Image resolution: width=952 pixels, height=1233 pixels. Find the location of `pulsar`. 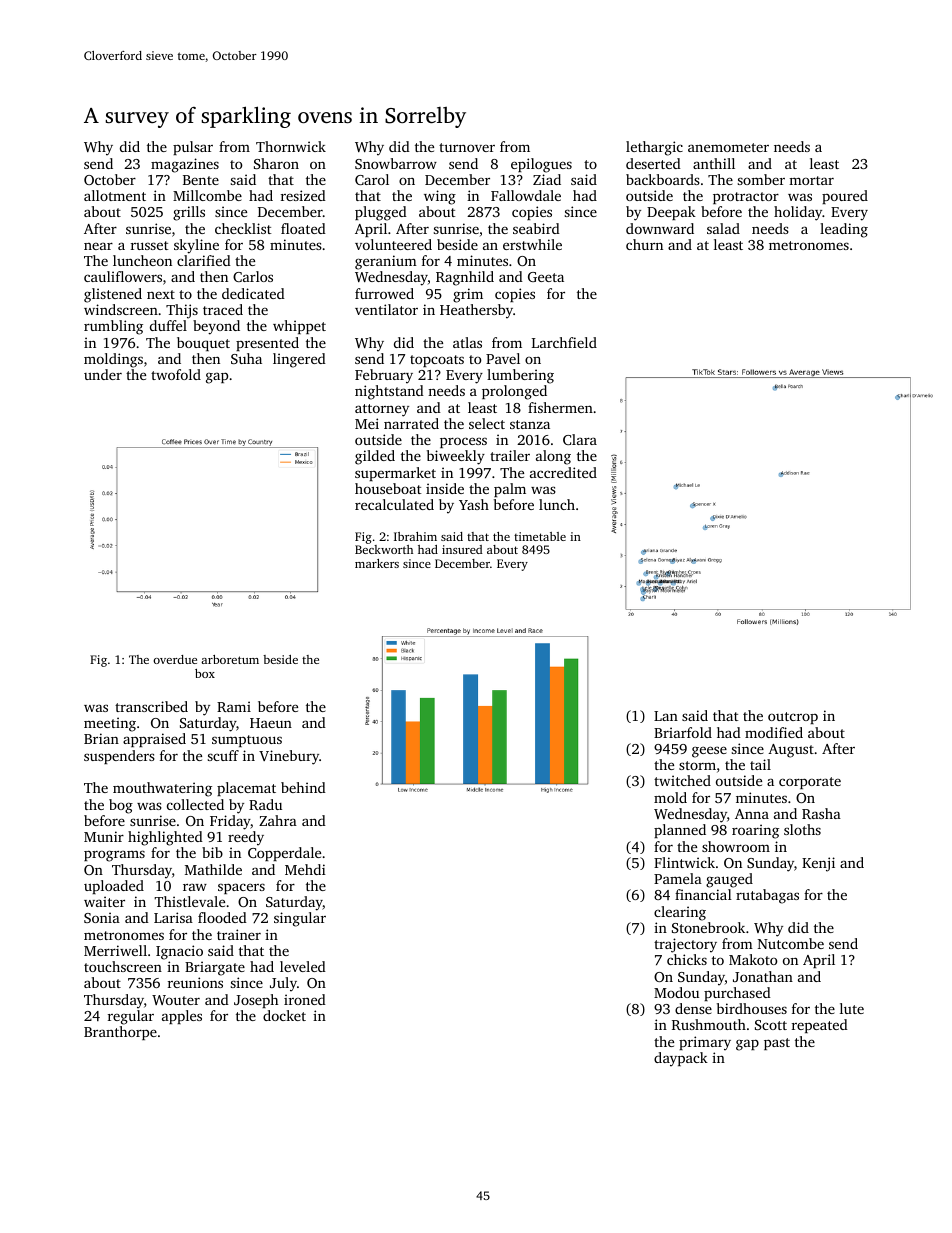

pulsar is located at coordinates (193, 148).
